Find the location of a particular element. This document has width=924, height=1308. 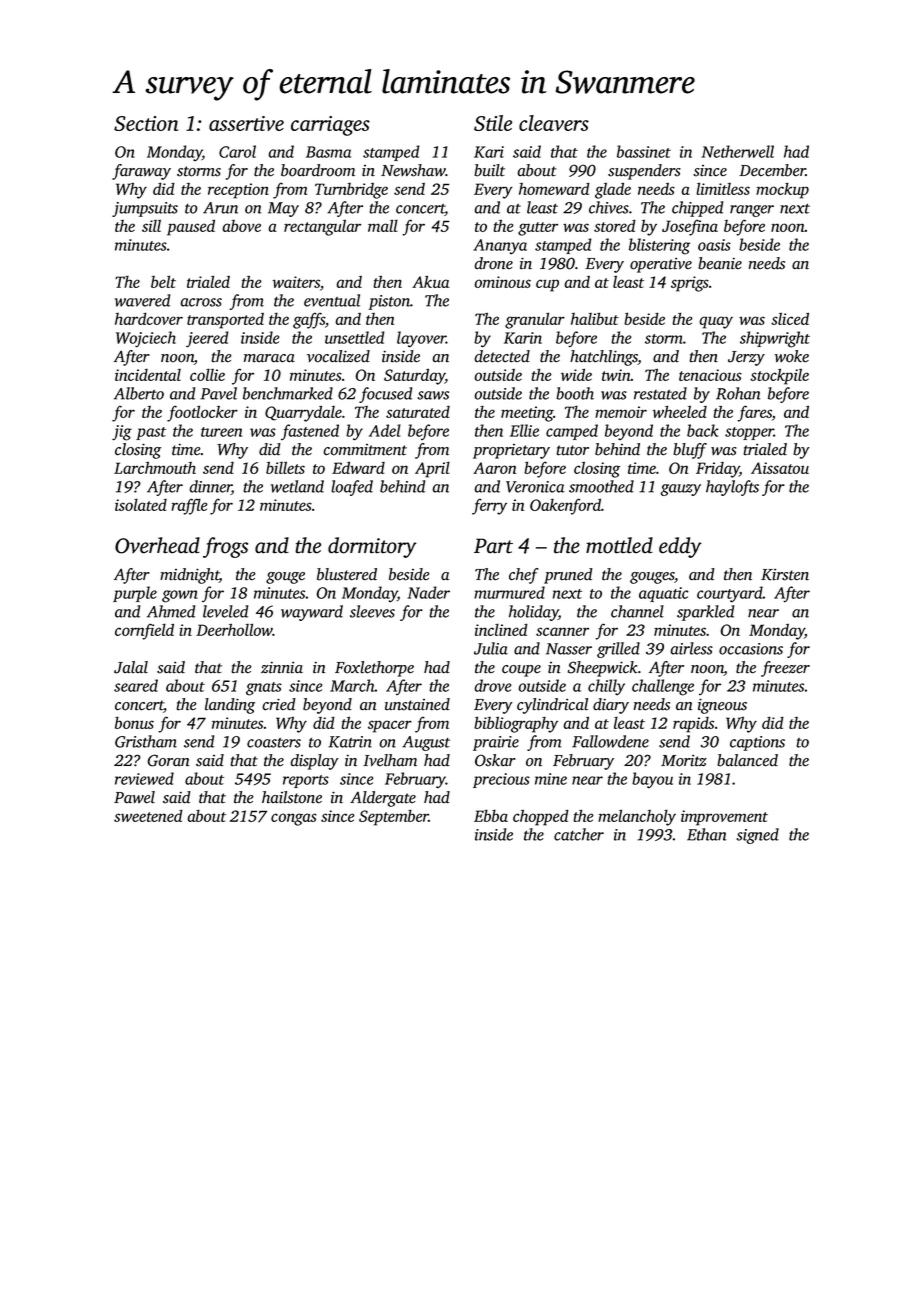

bluff is located at coordinates (690, 451).
